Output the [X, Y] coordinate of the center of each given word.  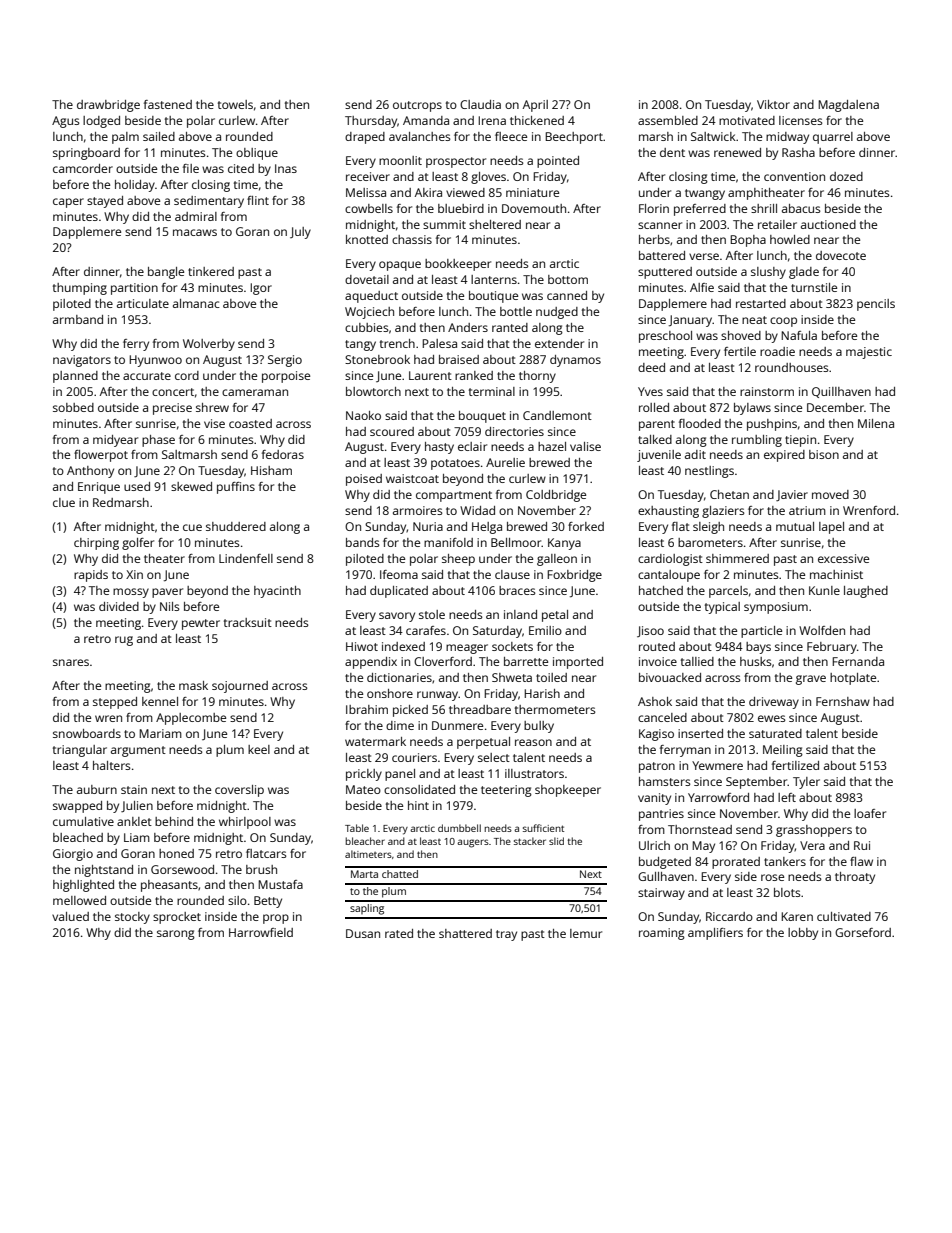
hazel [552, 446]
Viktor [773, 104]
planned [75, 377]
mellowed [79, 900]
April [535, 106]
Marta [364, 874]
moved [830, 494]
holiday [135, 186]
